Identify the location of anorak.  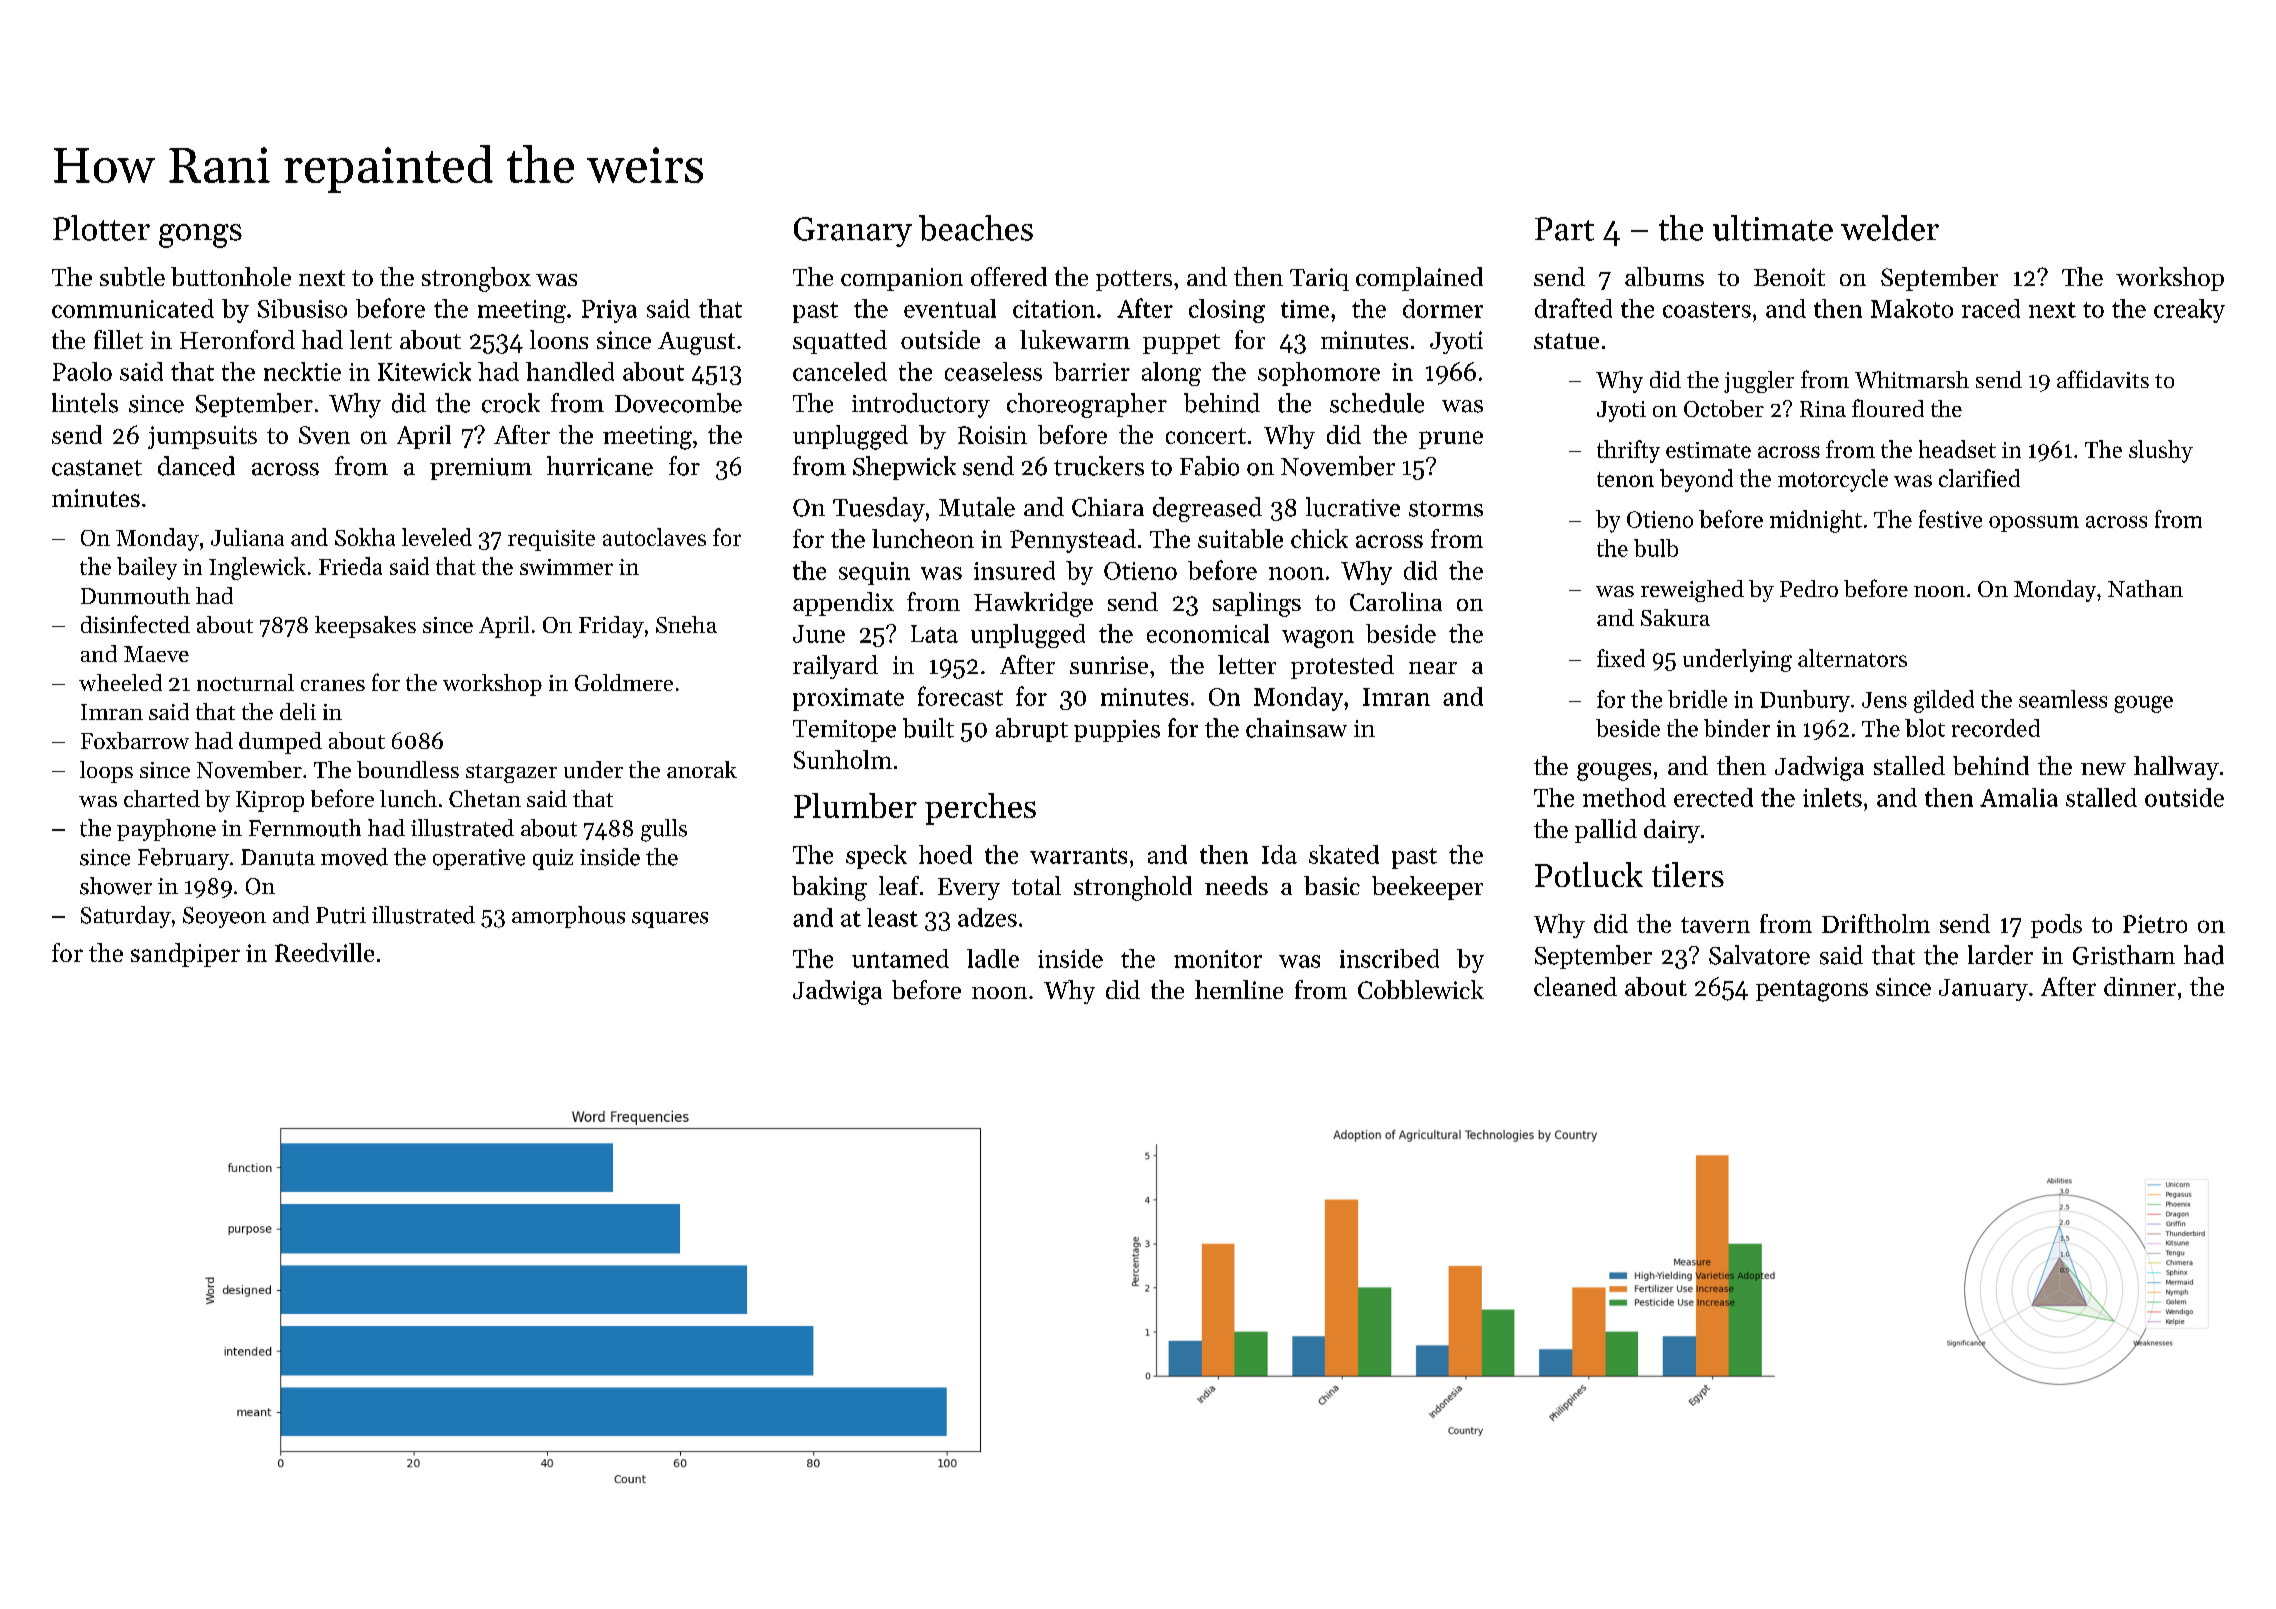
(702, 769).
